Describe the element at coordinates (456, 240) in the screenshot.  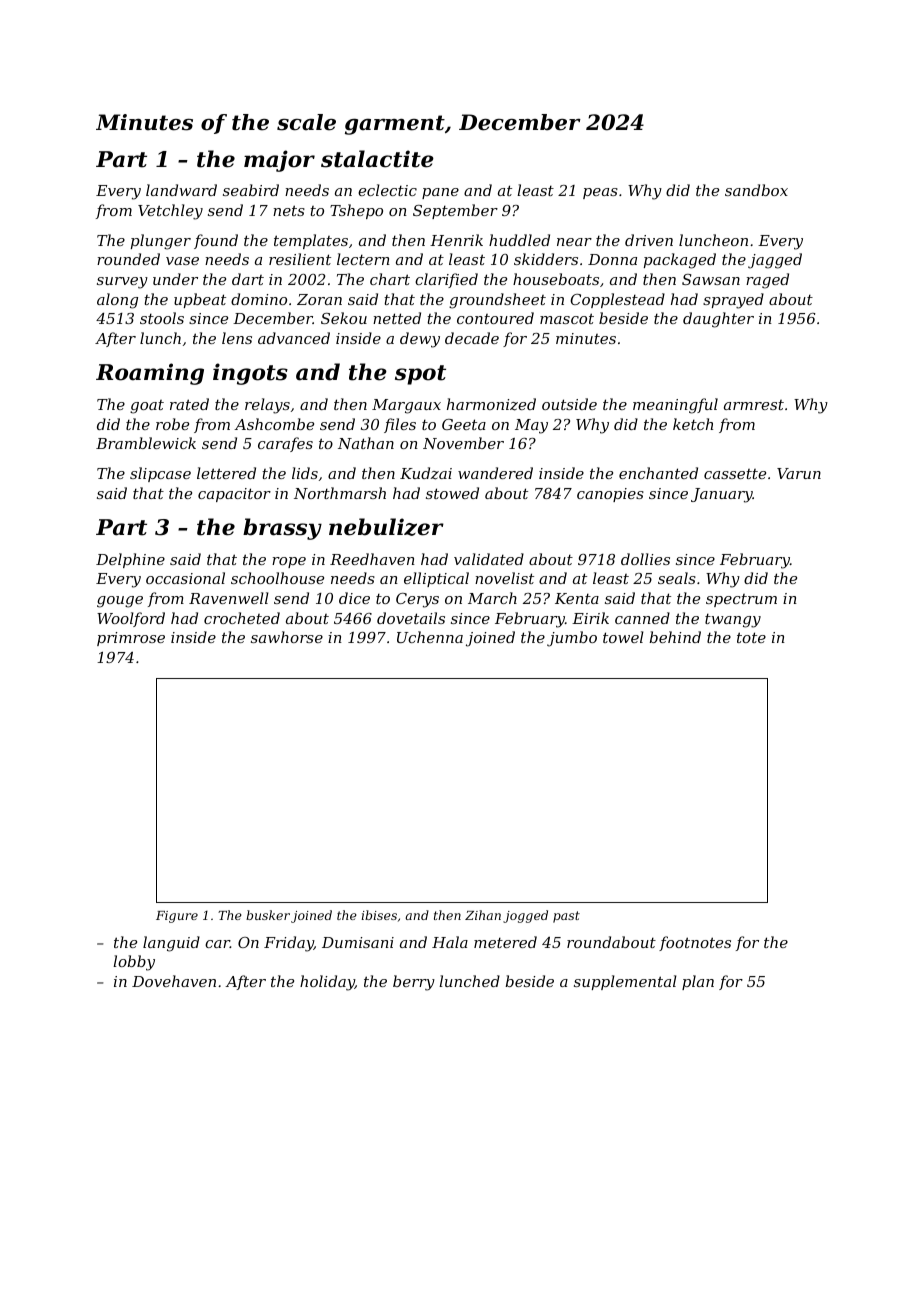
I see `Henrik` at that location.
